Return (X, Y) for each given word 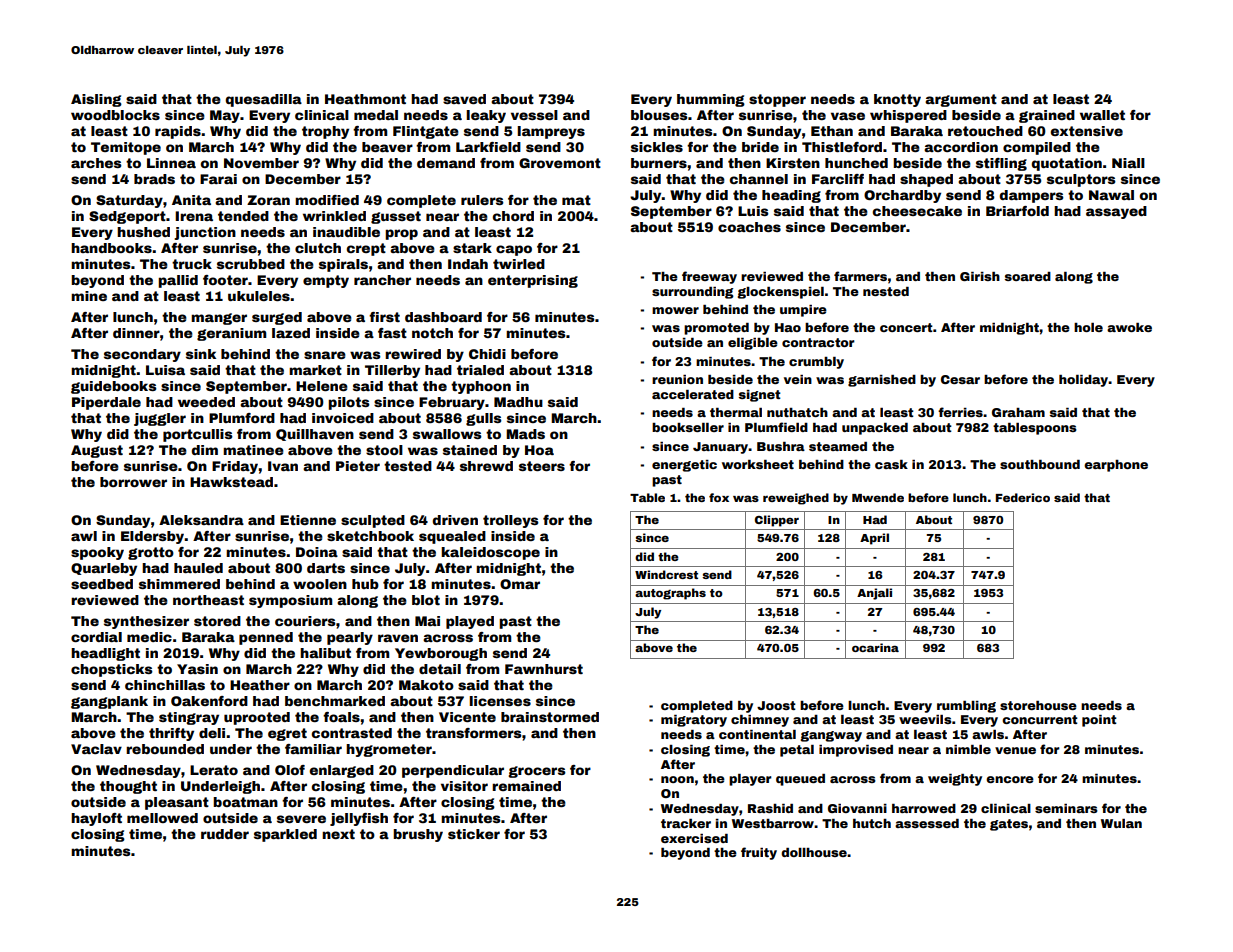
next (338, 834)
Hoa (539, 450)
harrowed (924, 808)
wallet (1102, 115)
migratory (694, 721)
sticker (474, 834)
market (315, 370)
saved (464, 99)
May (225, 116)
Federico (1023, 497)
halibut (325, 653)
